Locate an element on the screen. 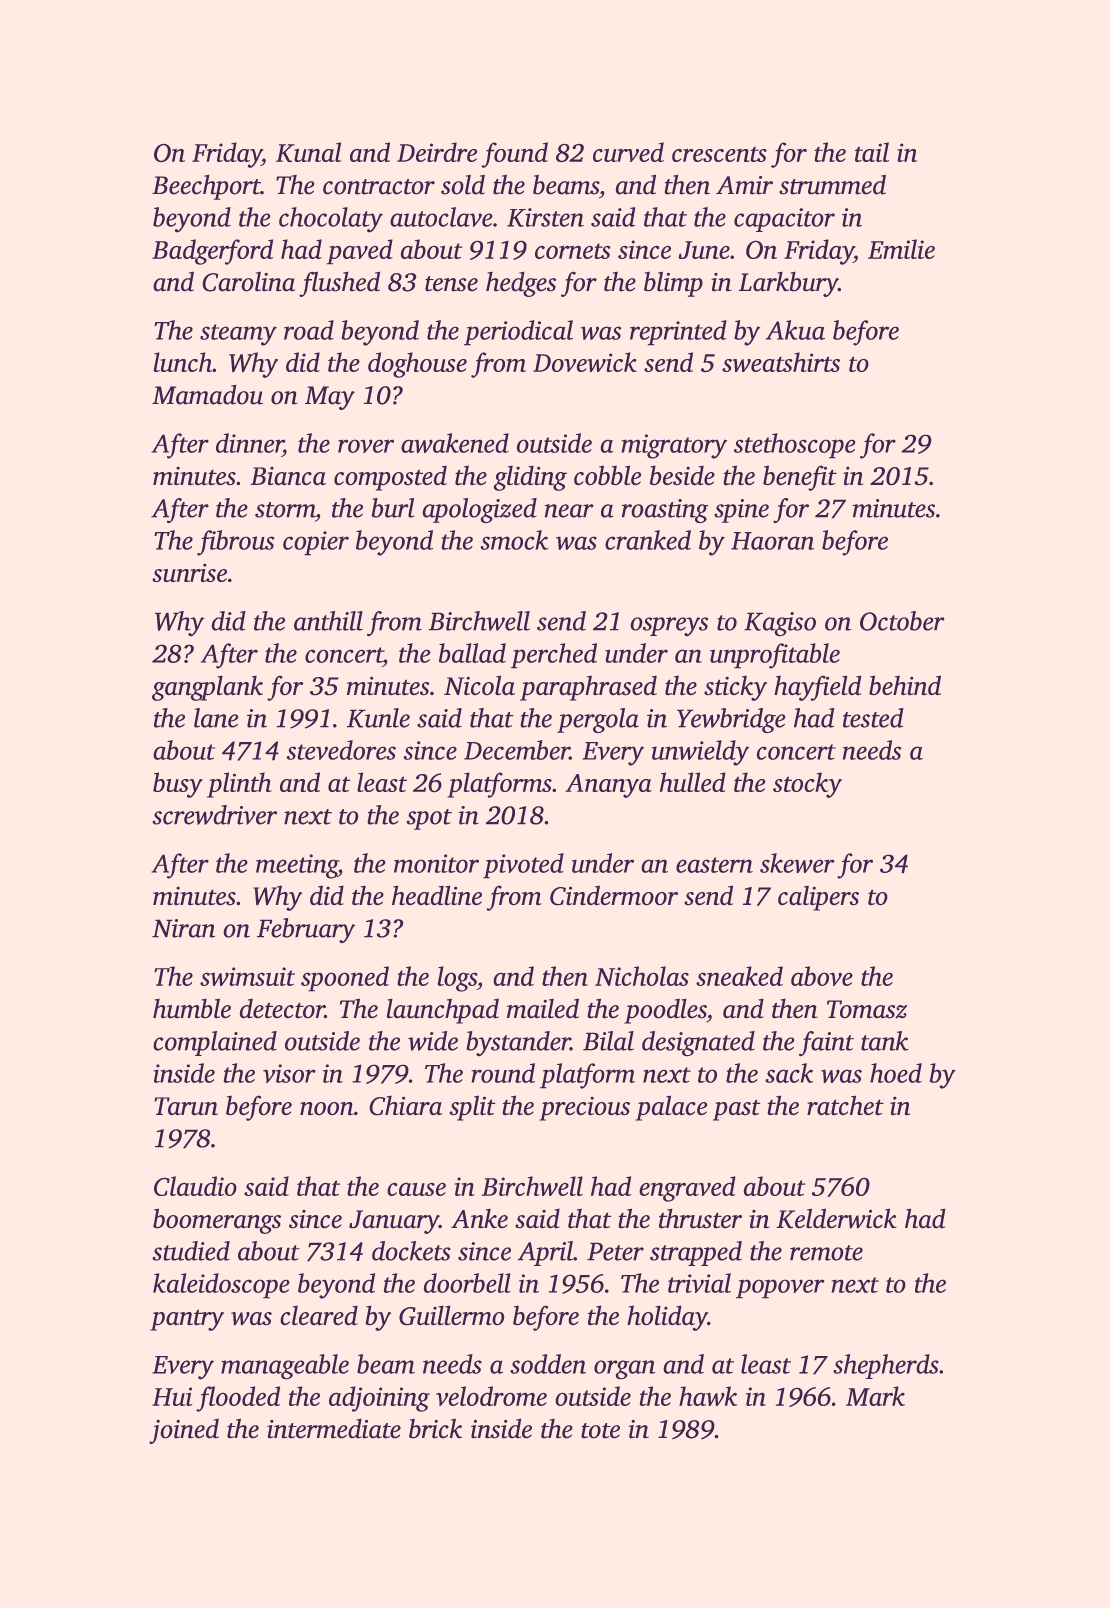  Kirsten is located at coordinates (545, 217).
